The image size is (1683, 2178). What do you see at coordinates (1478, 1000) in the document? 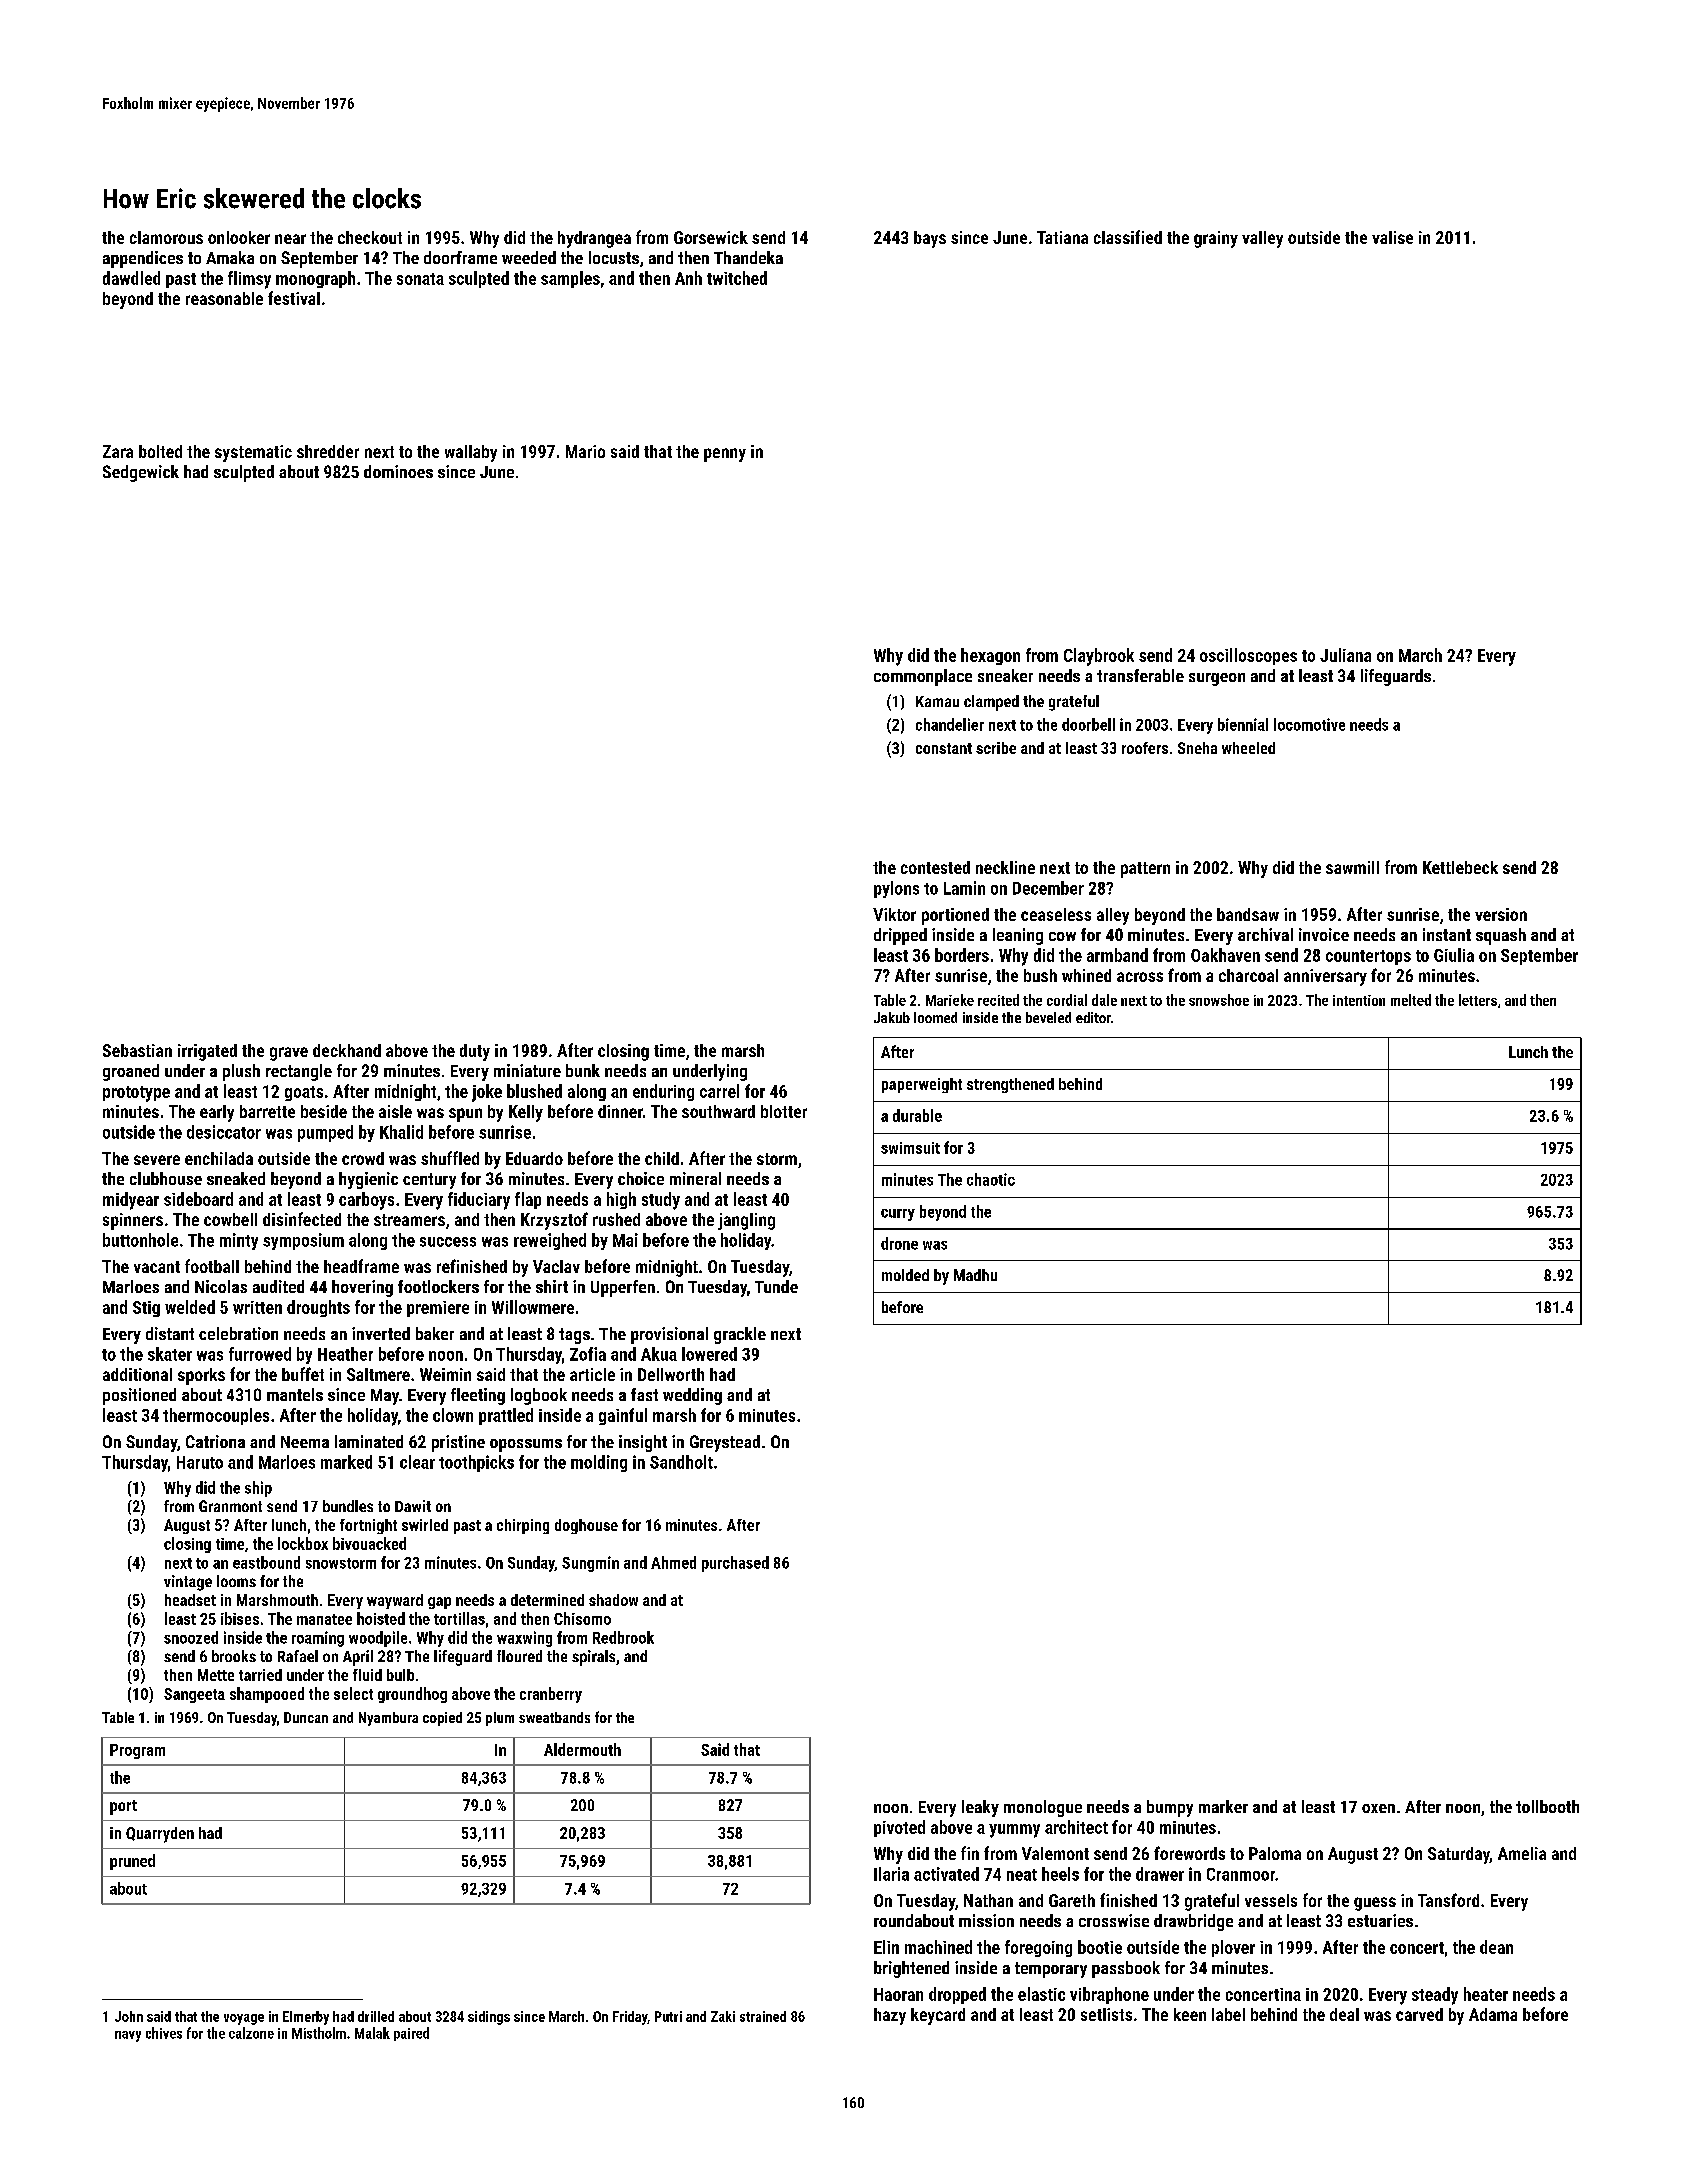
I see `letters` at bounding box center [1478, 1000].
